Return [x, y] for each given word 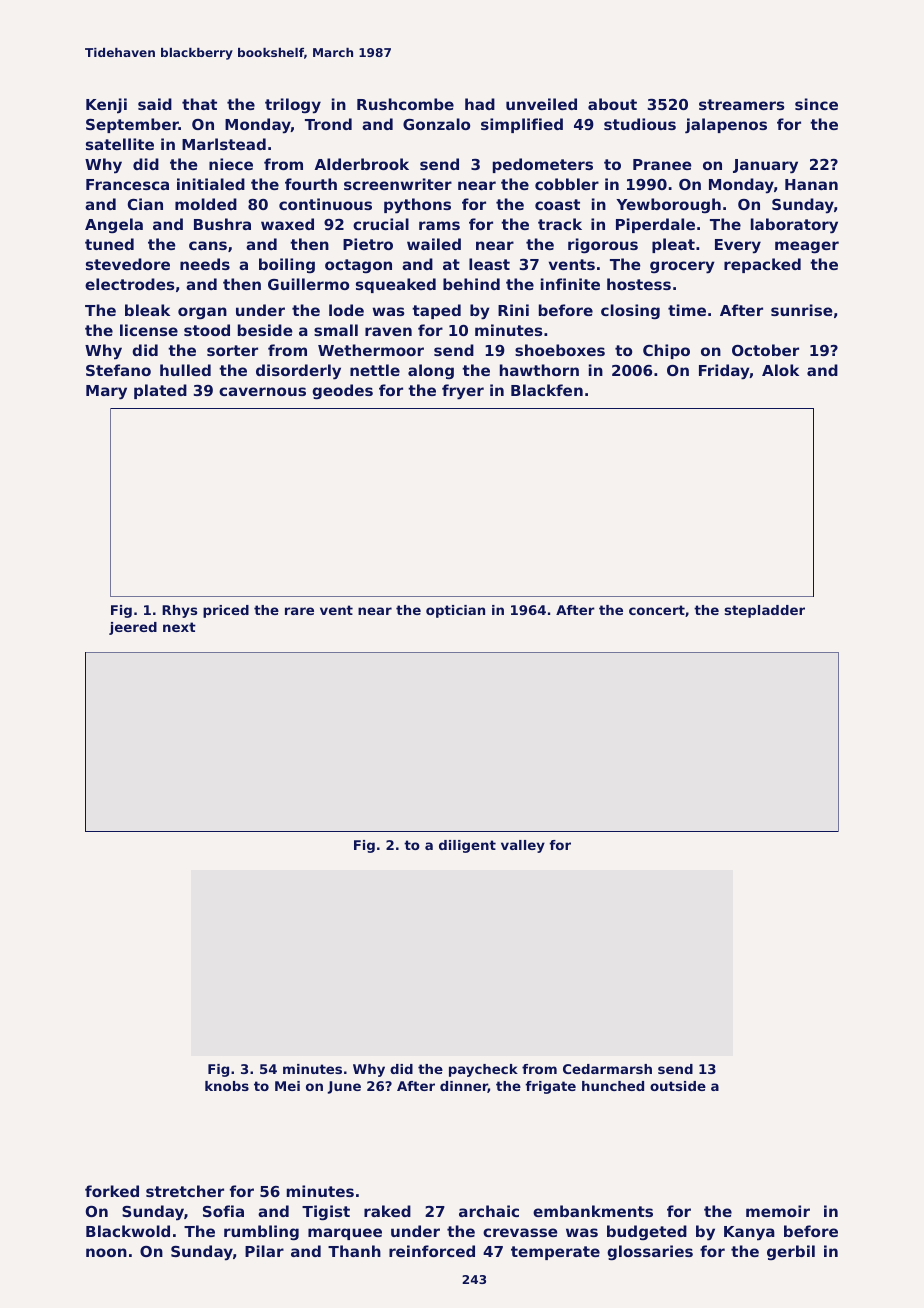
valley [523, 846]
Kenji [106, 106]
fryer [463, 392]
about [612, 104]
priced [226, 611]
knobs [227, 1086]
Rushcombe [405, 104]
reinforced [432, 1251]
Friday [724, 372]
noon [106, 1252]
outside [678, 1086]
